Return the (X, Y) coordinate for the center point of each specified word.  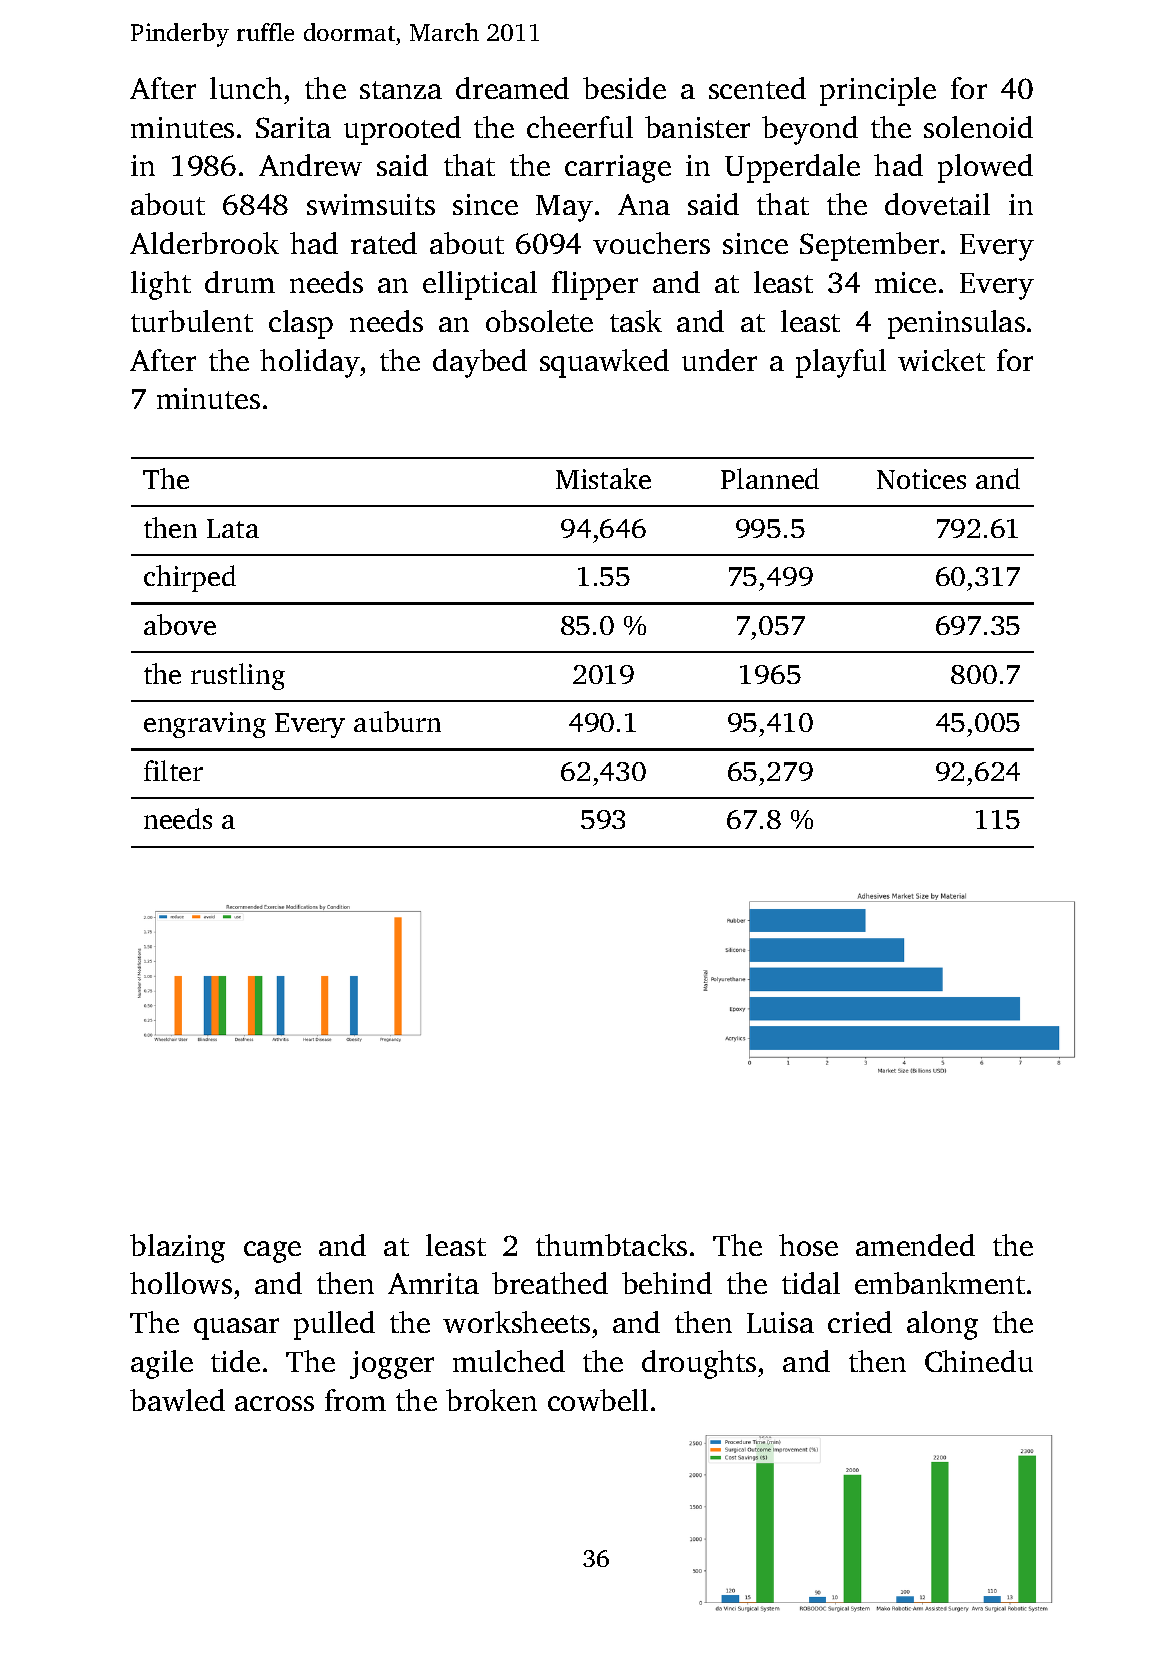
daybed (480, 363)
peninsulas (956, 324)
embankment (940, 1283)
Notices (921, 479)
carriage (618, 169)
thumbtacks (611, 1245)
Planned (770, 478)
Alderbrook (204, 243)
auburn (397, 721)
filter (173, 770)
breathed (550, 1283)
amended (915, 1245)
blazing (177, 1248)
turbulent (192, 321)
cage (272, 1252)
